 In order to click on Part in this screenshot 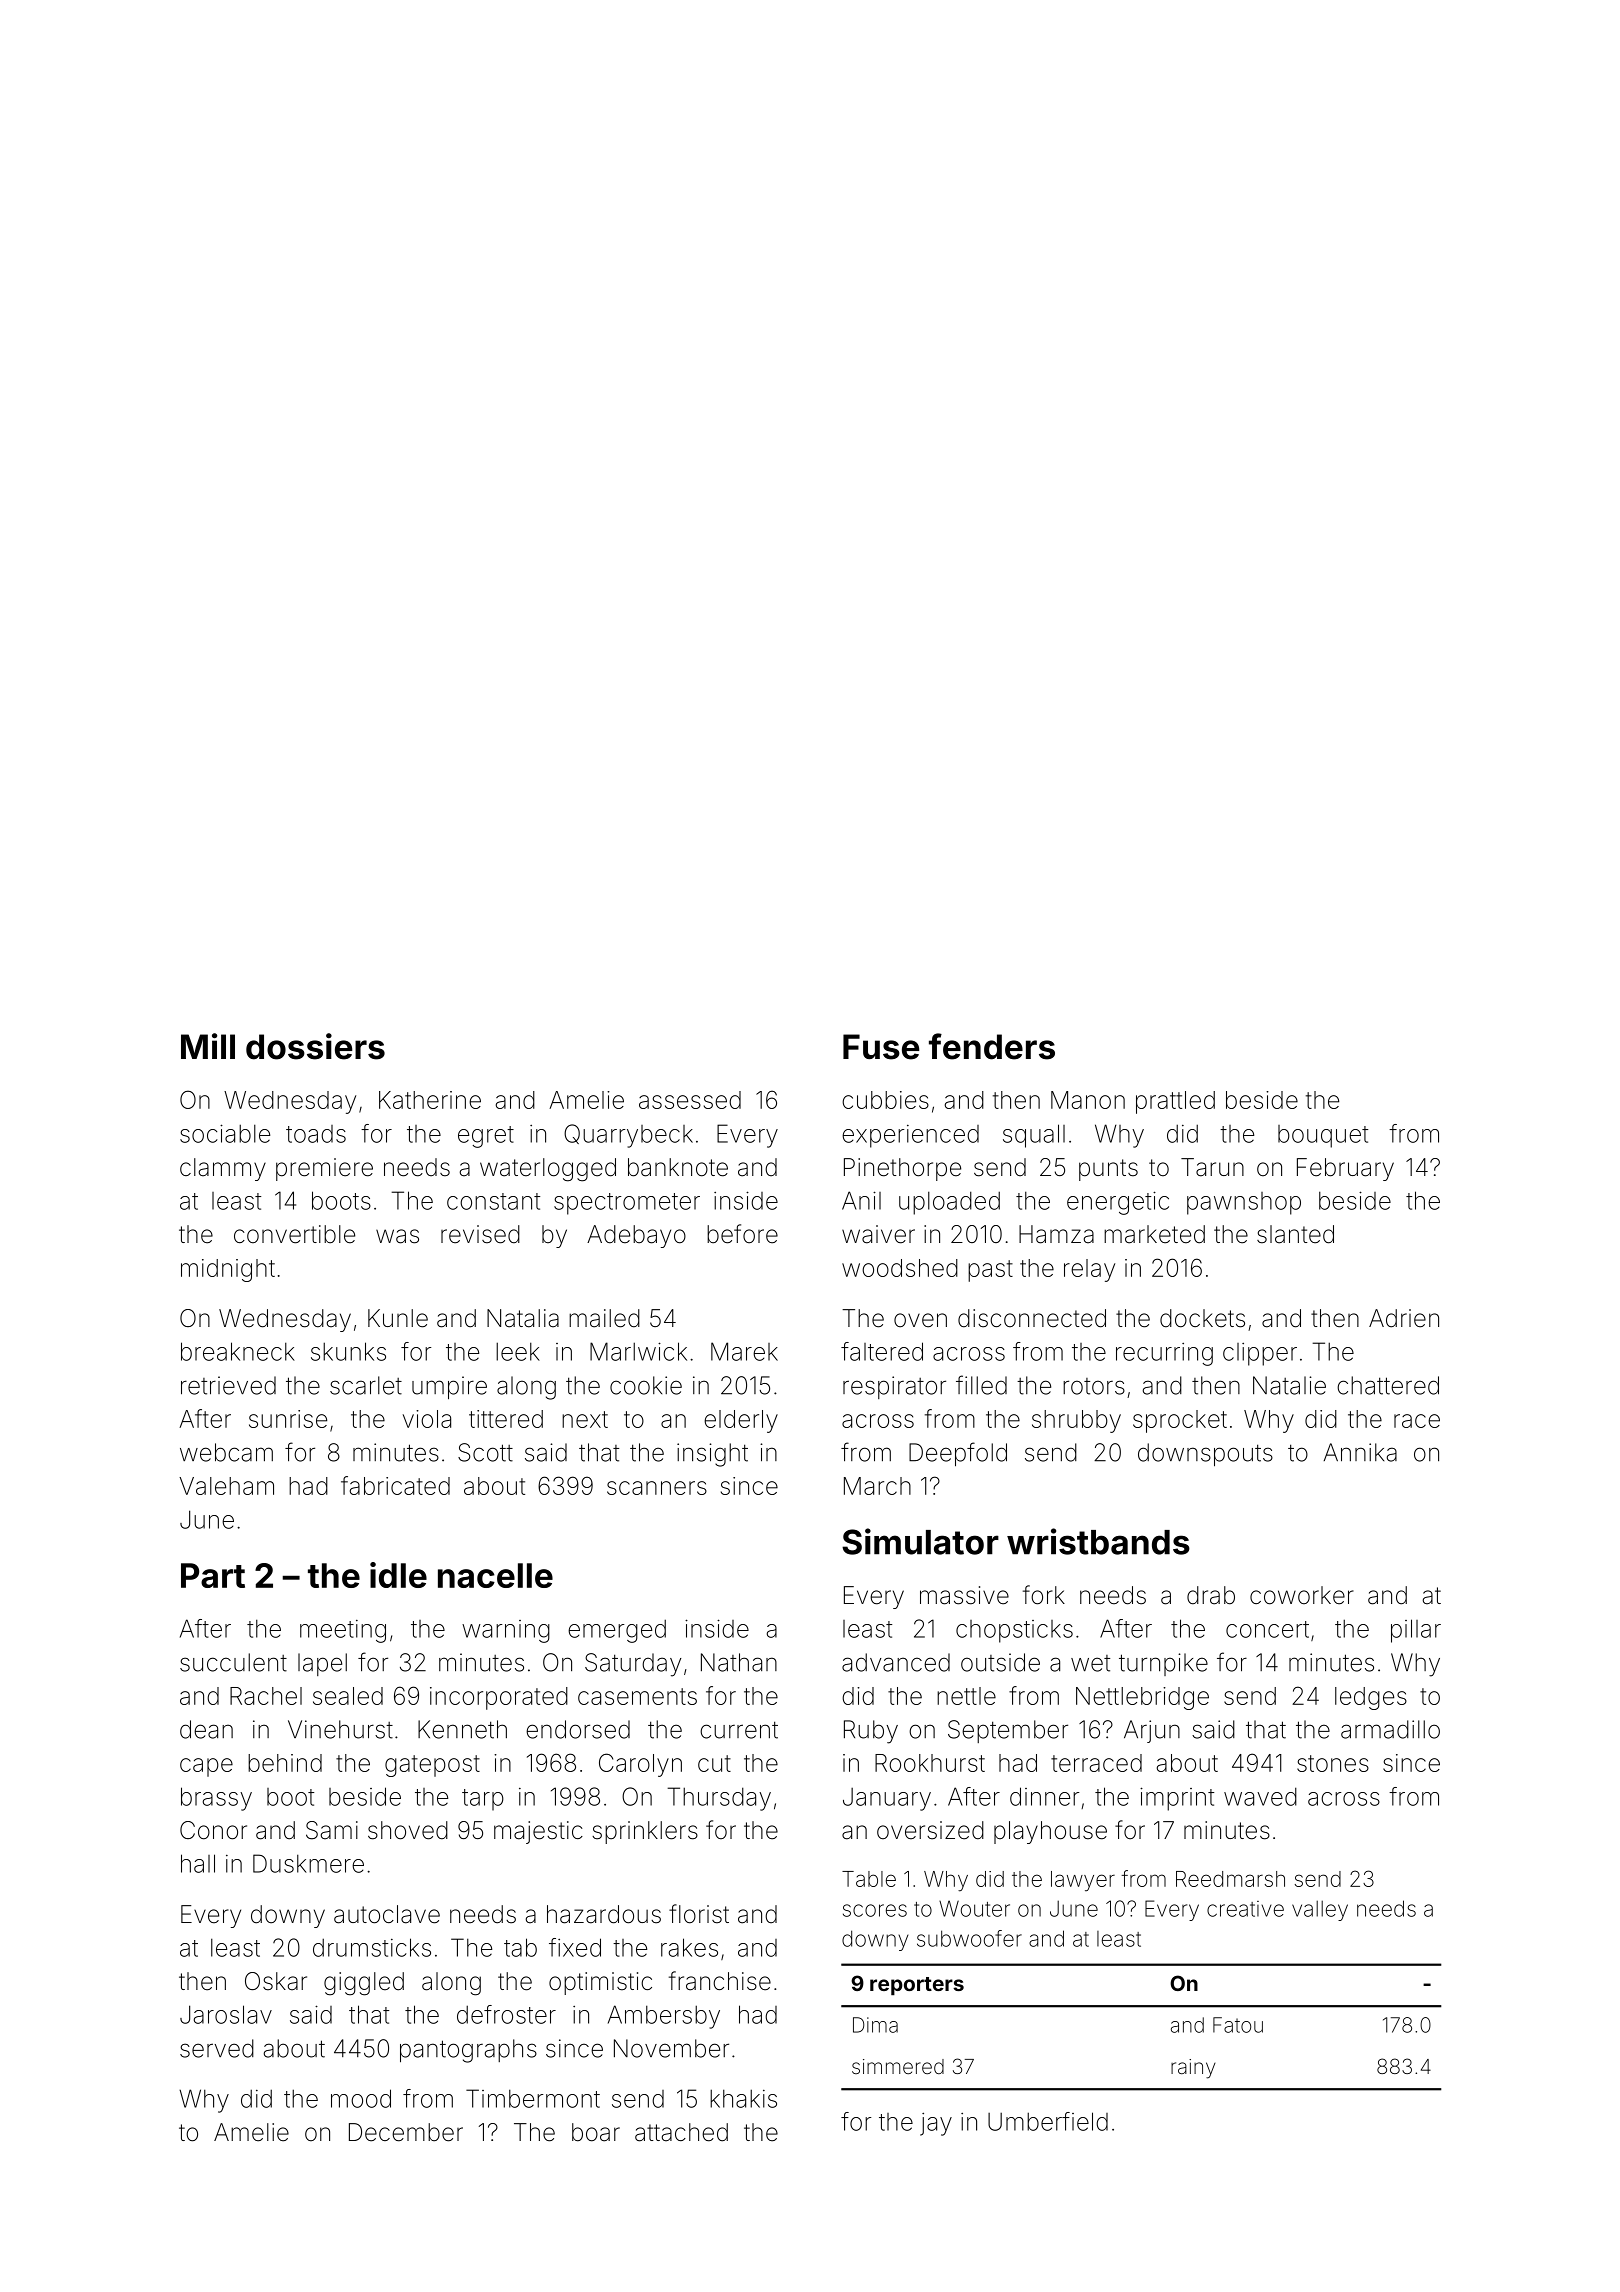, I will do `click(213, 1575)`.
